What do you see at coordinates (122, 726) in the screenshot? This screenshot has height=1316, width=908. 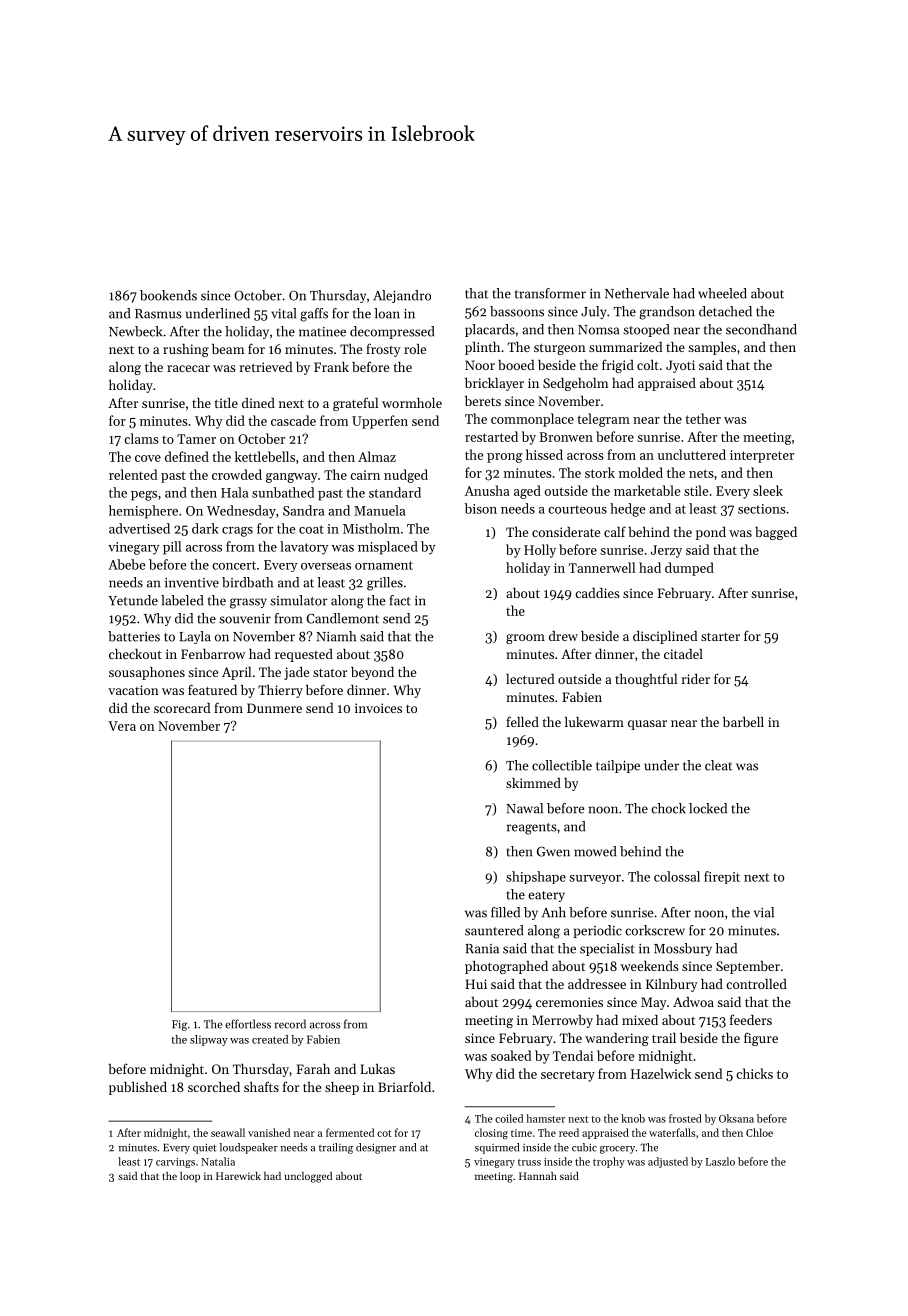 I see `Vera` at bounding box center [122, 726].
